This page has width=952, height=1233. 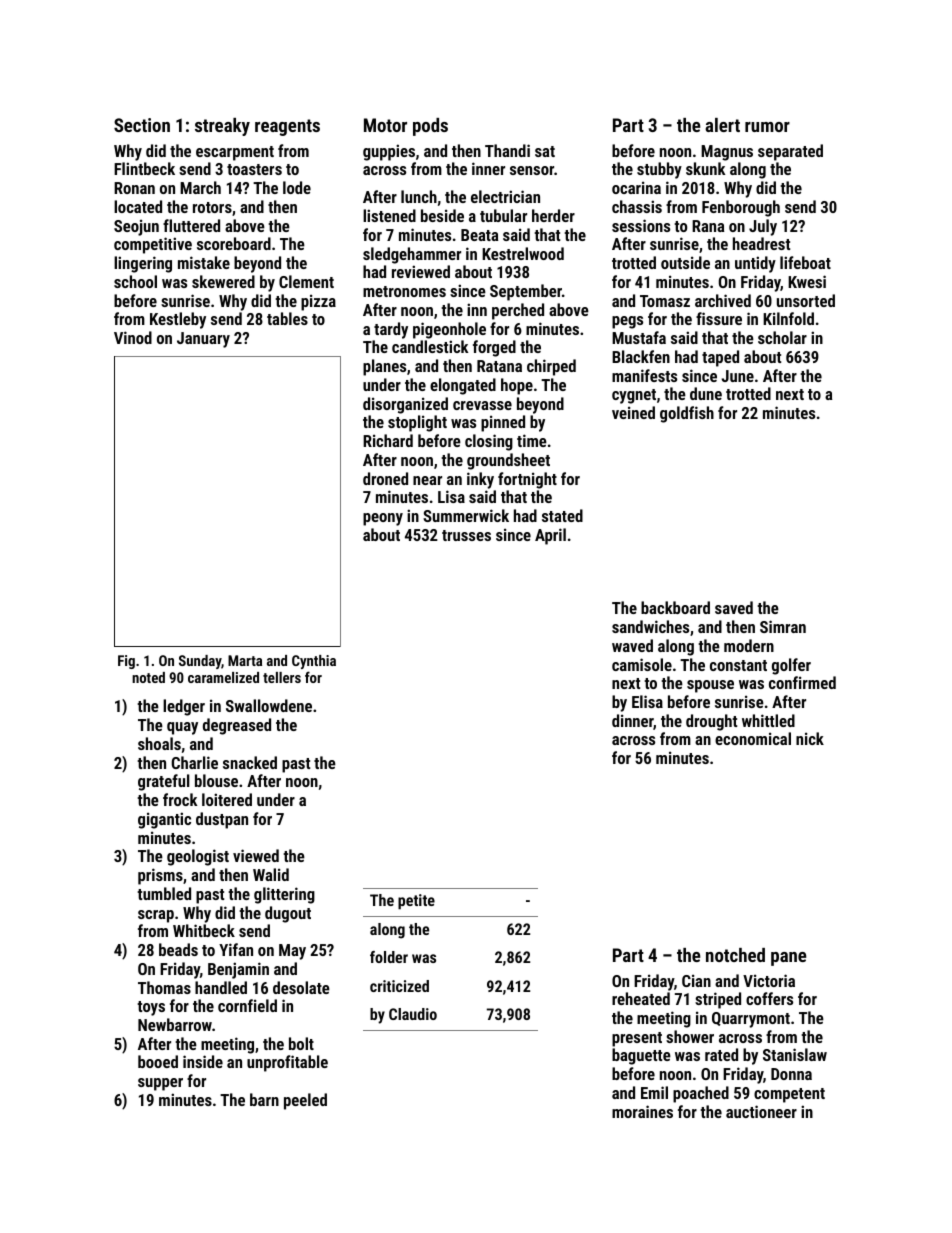 I want to click on caramelized, so click(x=223, y=677).
